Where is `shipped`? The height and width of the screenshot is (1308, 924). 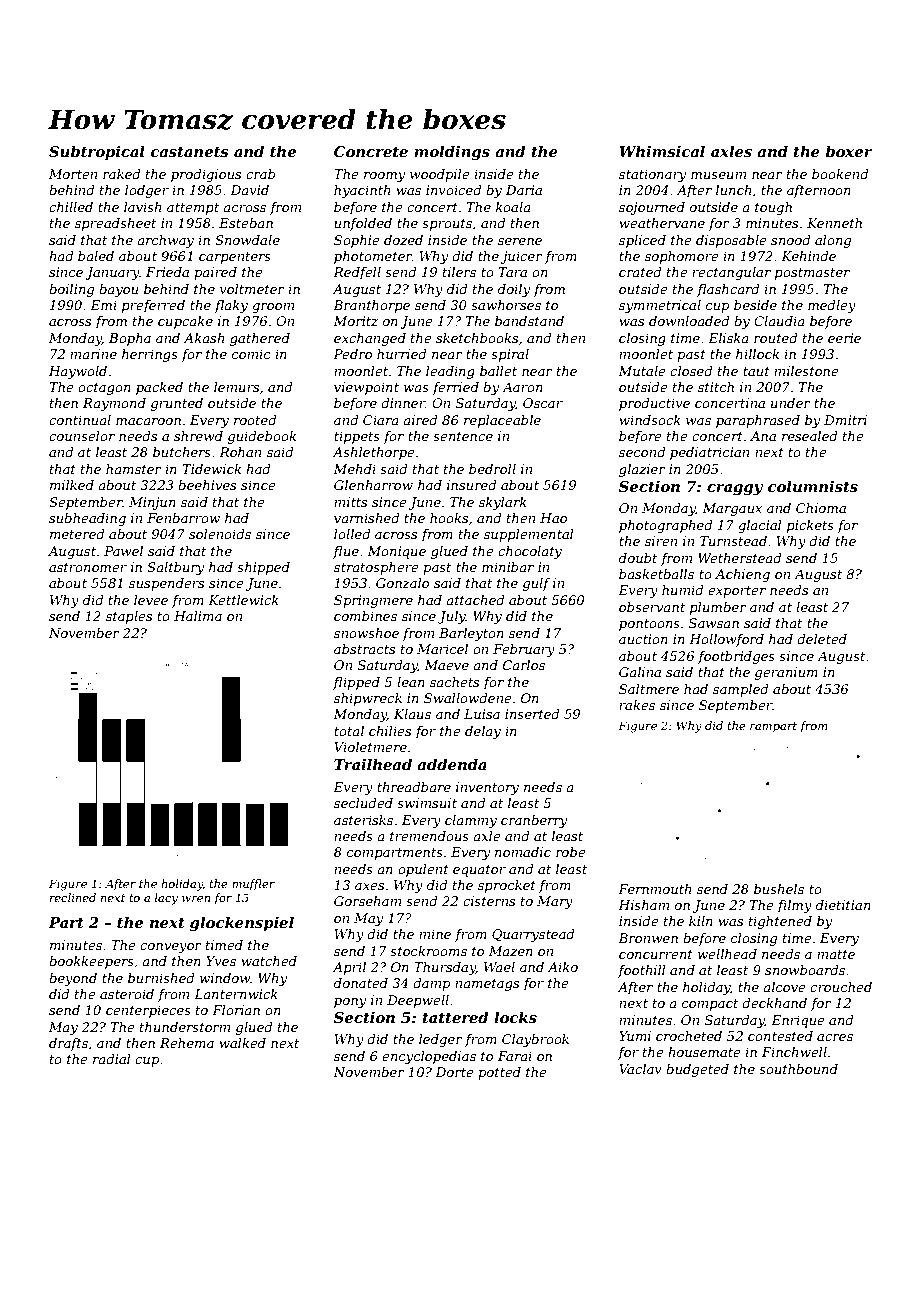 shipped is located at coordinates (263, 568).
